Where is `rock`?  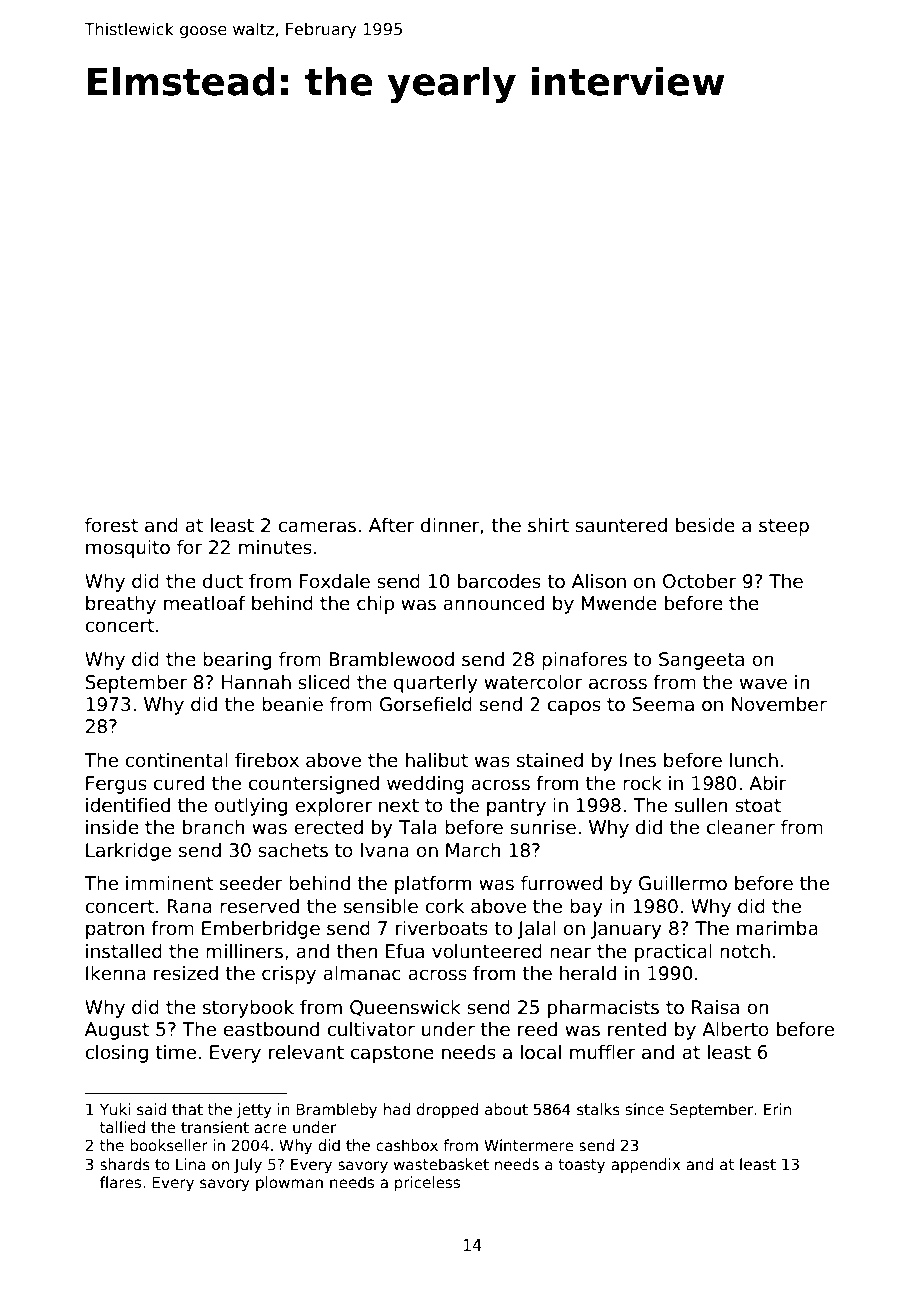
rock is located at coordinates (642, 783).
